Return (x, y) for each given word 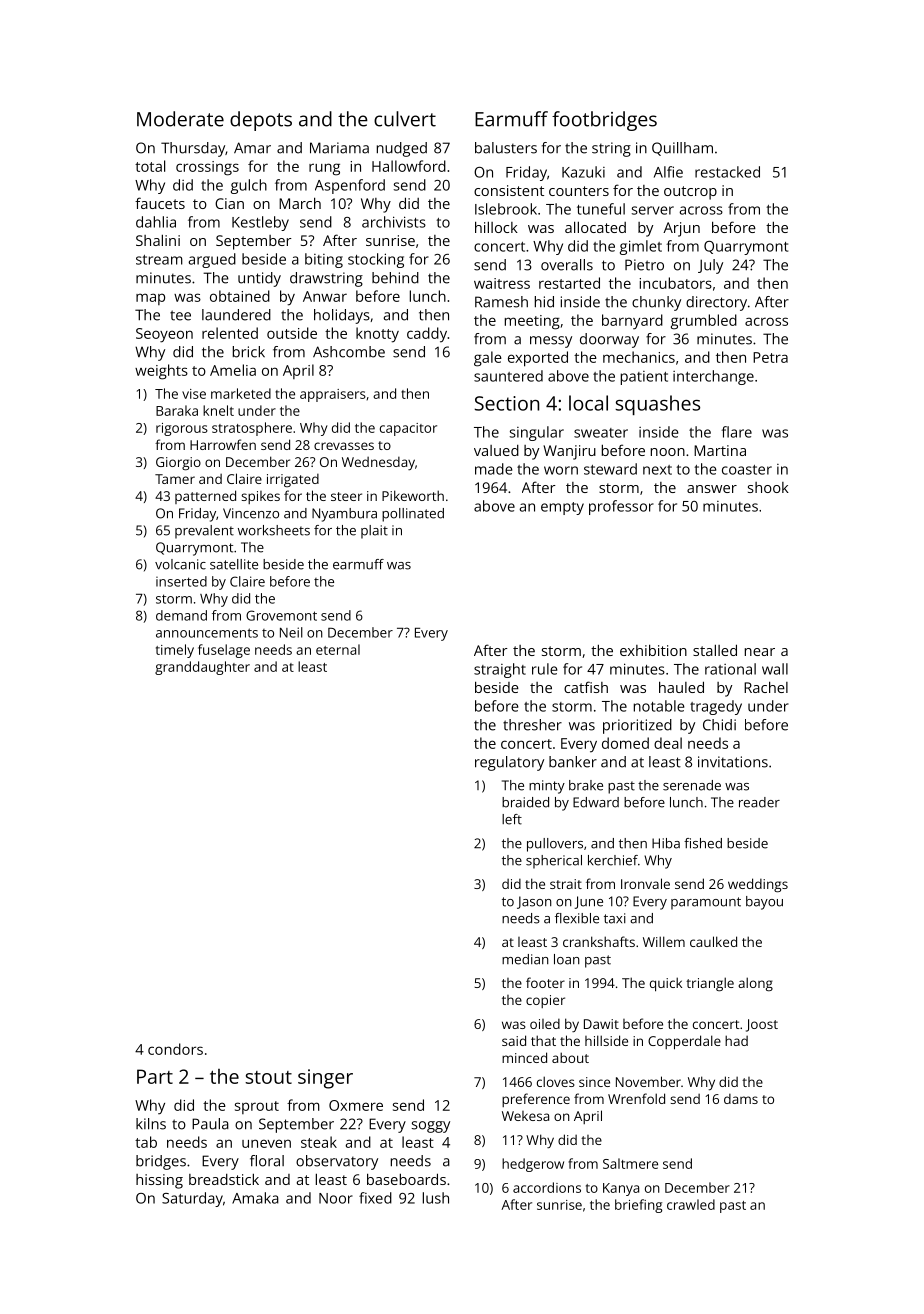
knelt (218, 410)
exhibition (653, 650)
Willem (664, 941)
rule (544, 669)
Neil (291, 632)
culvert (405, 119)
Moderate (180, 119)
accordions (547, 1187)
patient (644, 378)
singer (325, 1079)
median (525, 959)
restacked (727, 172)
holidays (342, 316)
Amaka (255, 1198)
